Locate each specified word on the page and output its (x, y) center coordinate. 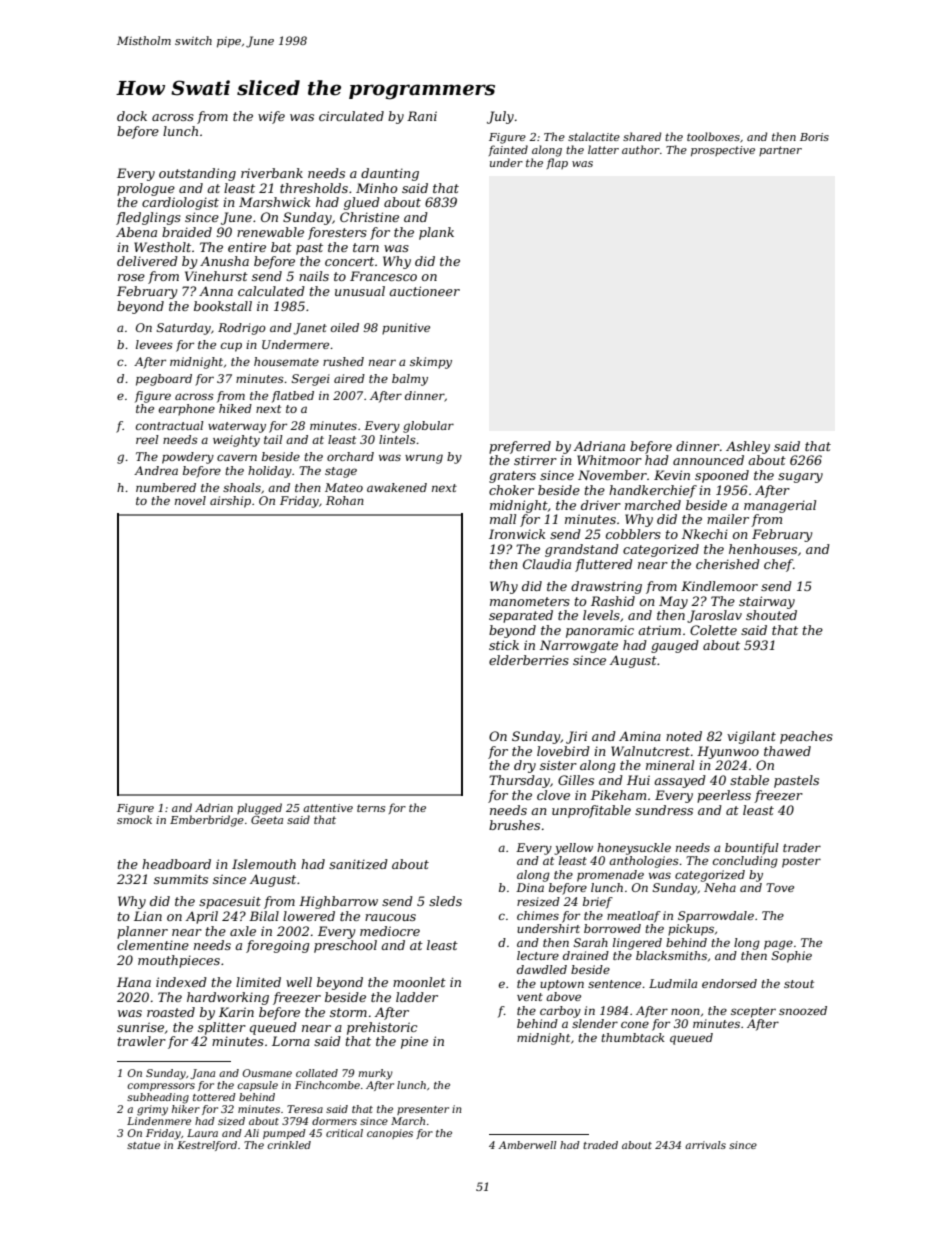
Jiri (576, 737)
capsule (257, 1086)
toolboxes (713, 136)
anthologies (644, 862)
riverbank (272, 173)
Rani (422, 116)
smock (134, 819)
